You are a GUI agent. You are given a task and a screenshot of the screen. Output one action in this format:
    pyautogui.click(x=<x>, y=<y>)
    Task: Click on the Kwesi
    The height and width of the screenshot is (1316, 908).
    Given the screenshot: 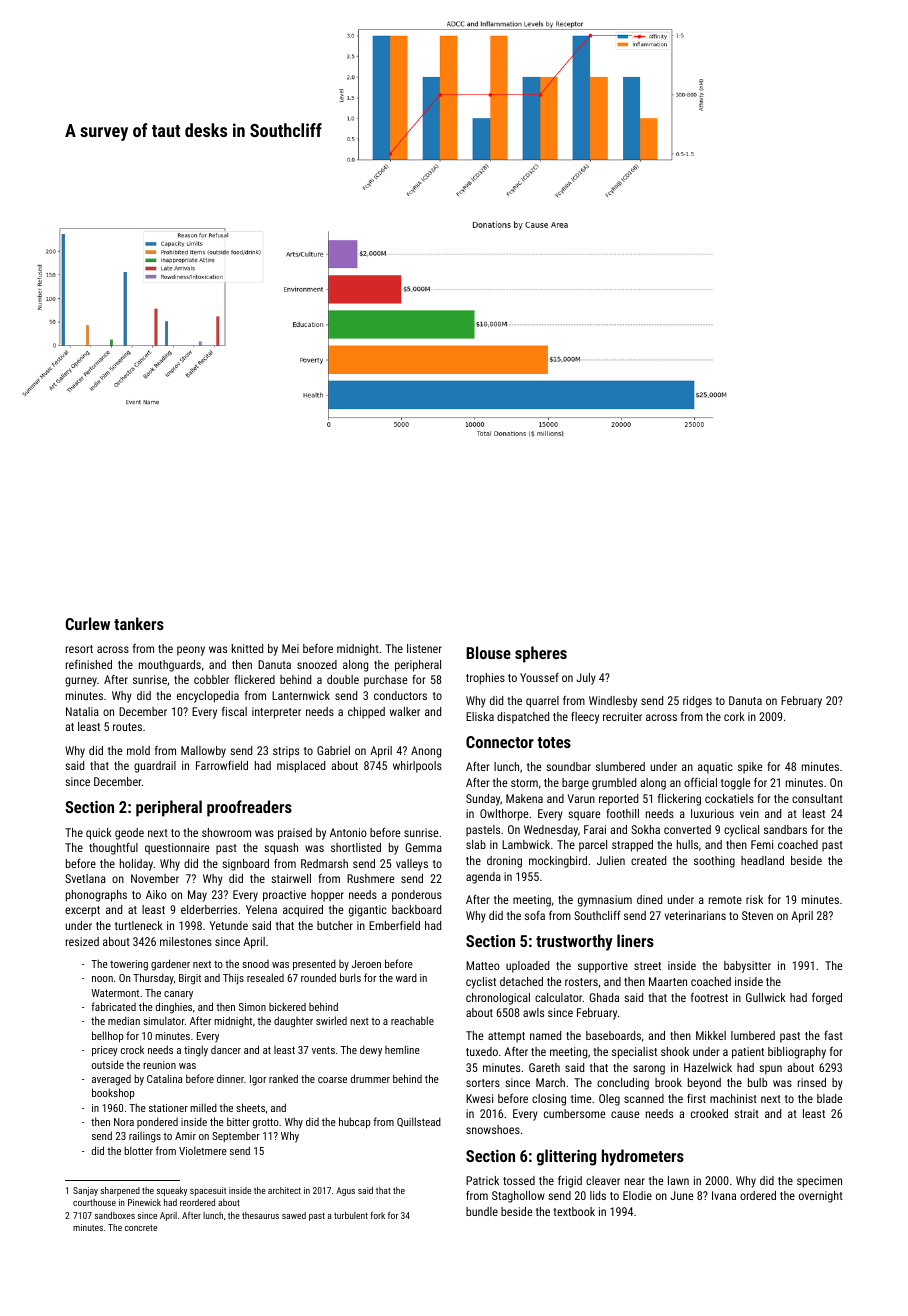 What is the action you would take?
    pyautogui.click(x=479, y=1098)
